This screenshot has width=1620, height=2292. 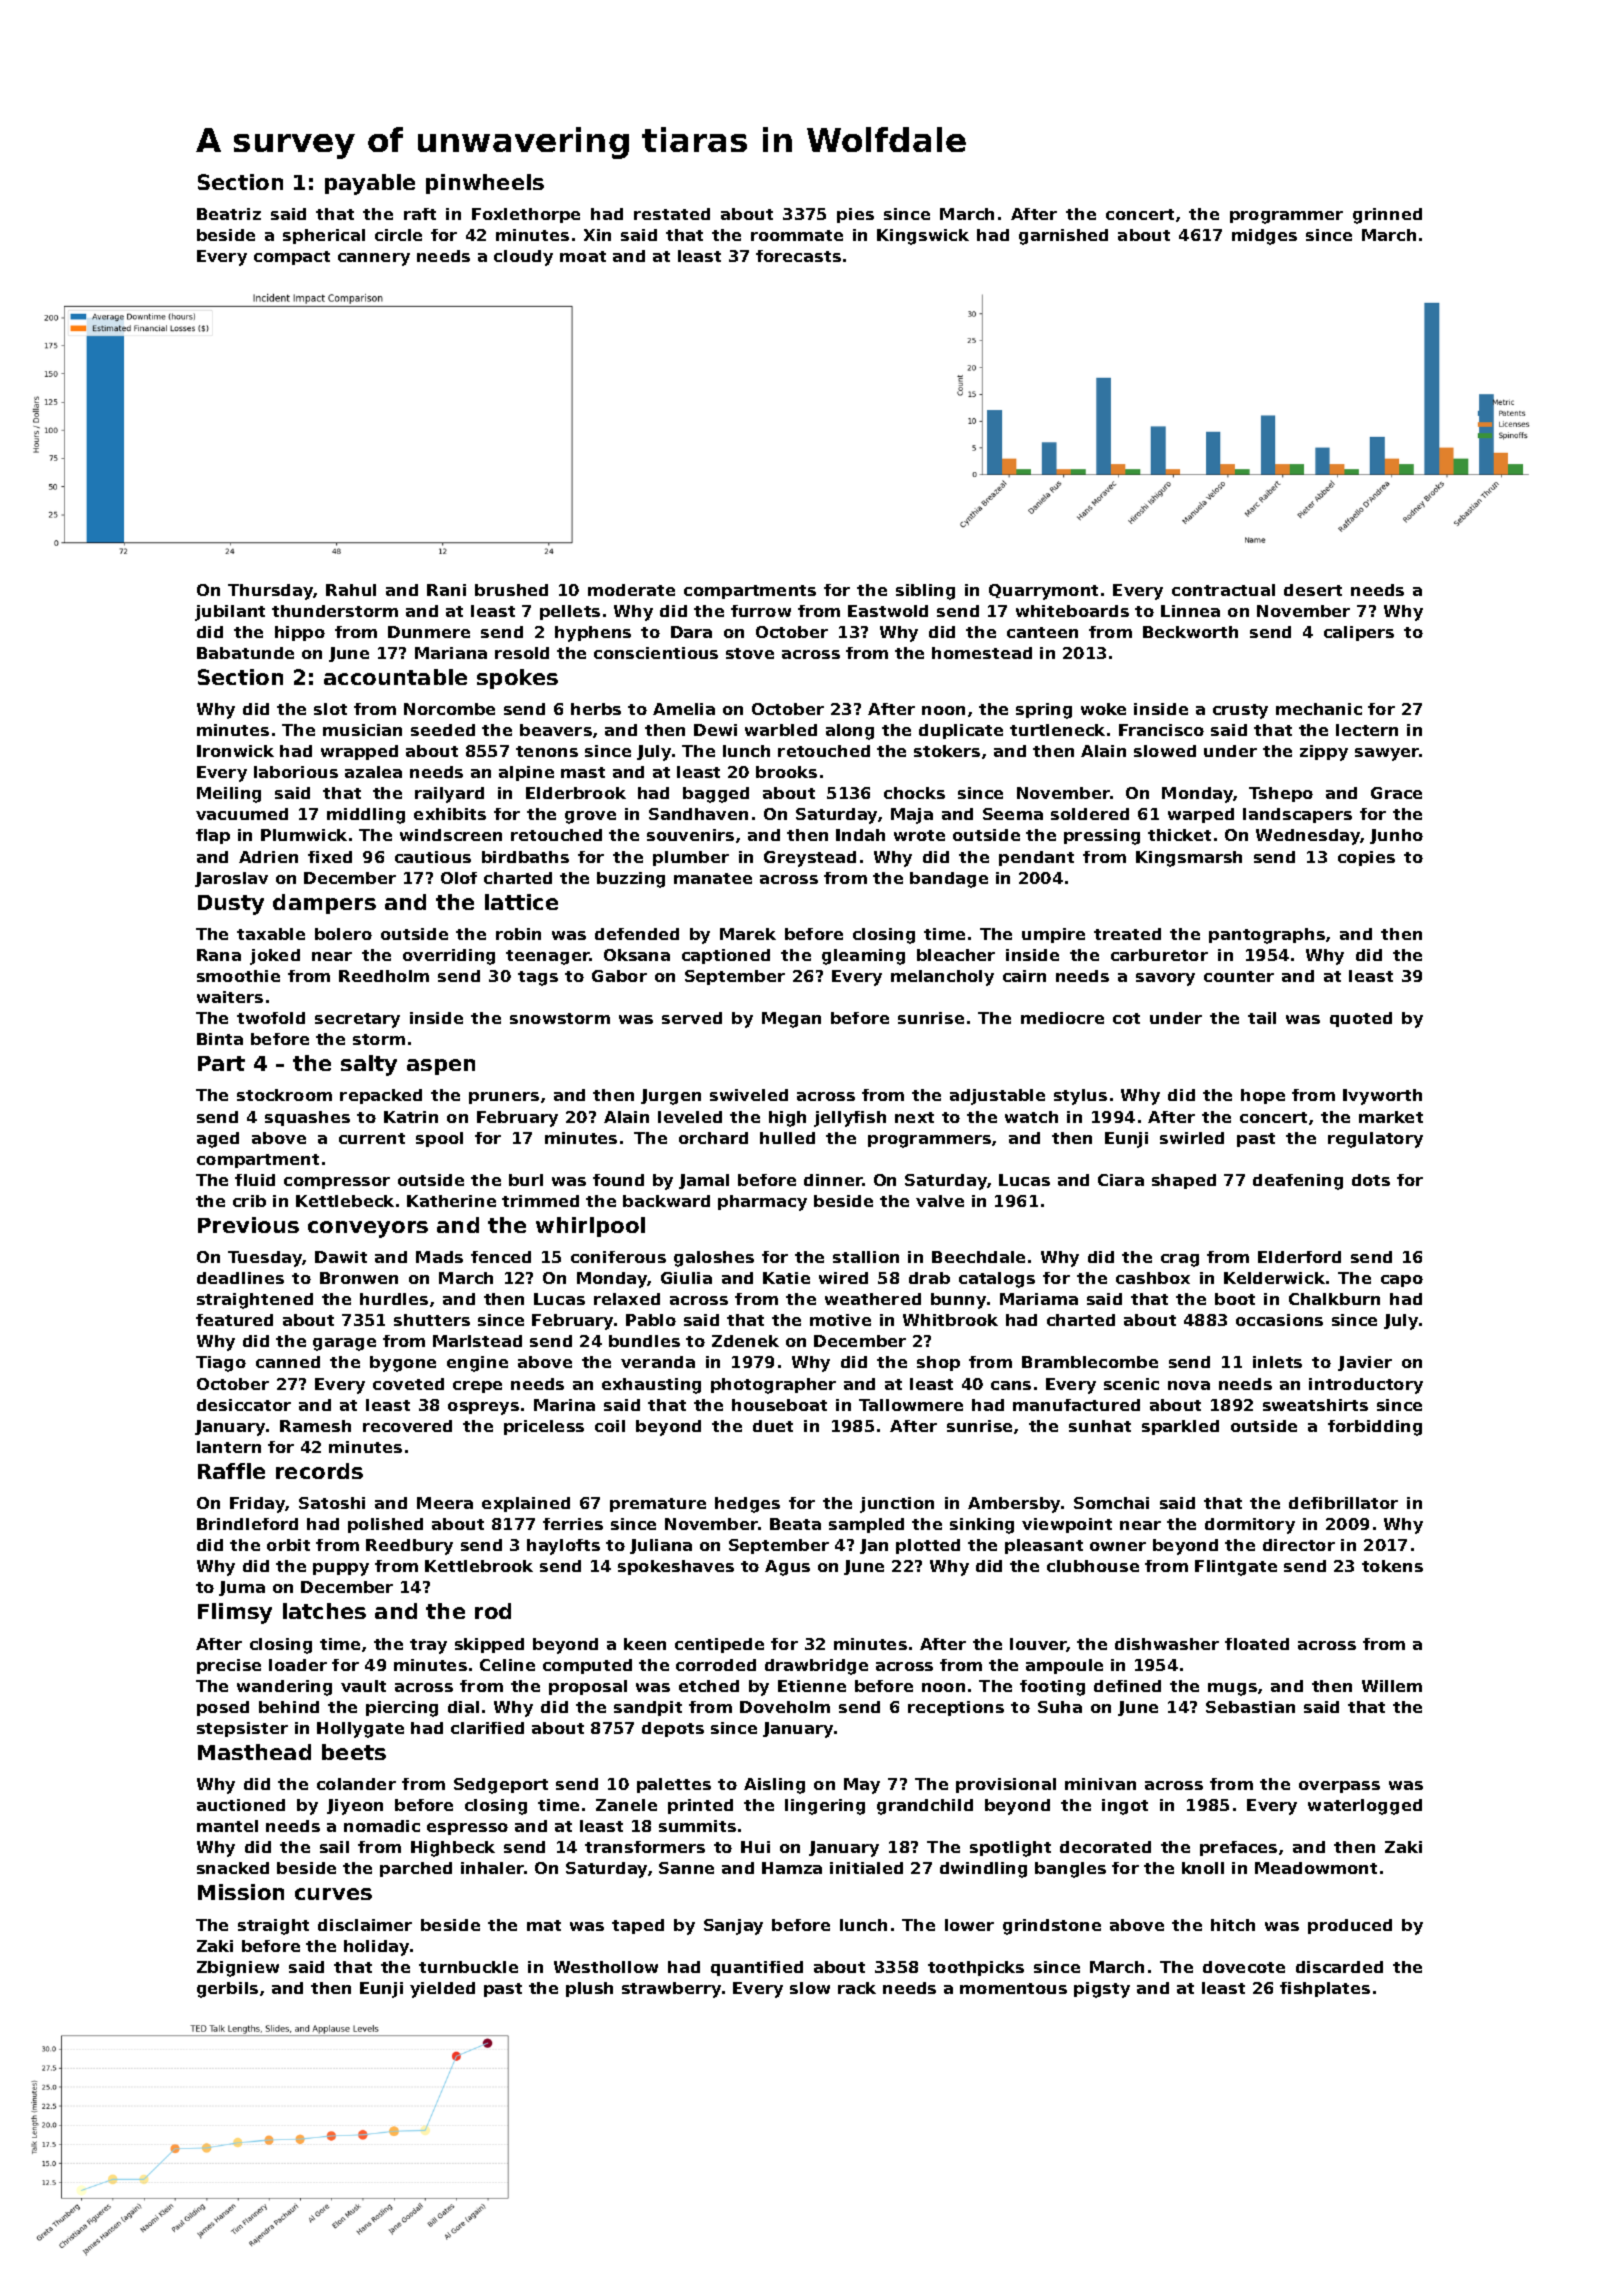 What do you see at coordinates (304, 835) in the screenshot?
I see `Plumwick` at bounding box center [304, 835].
